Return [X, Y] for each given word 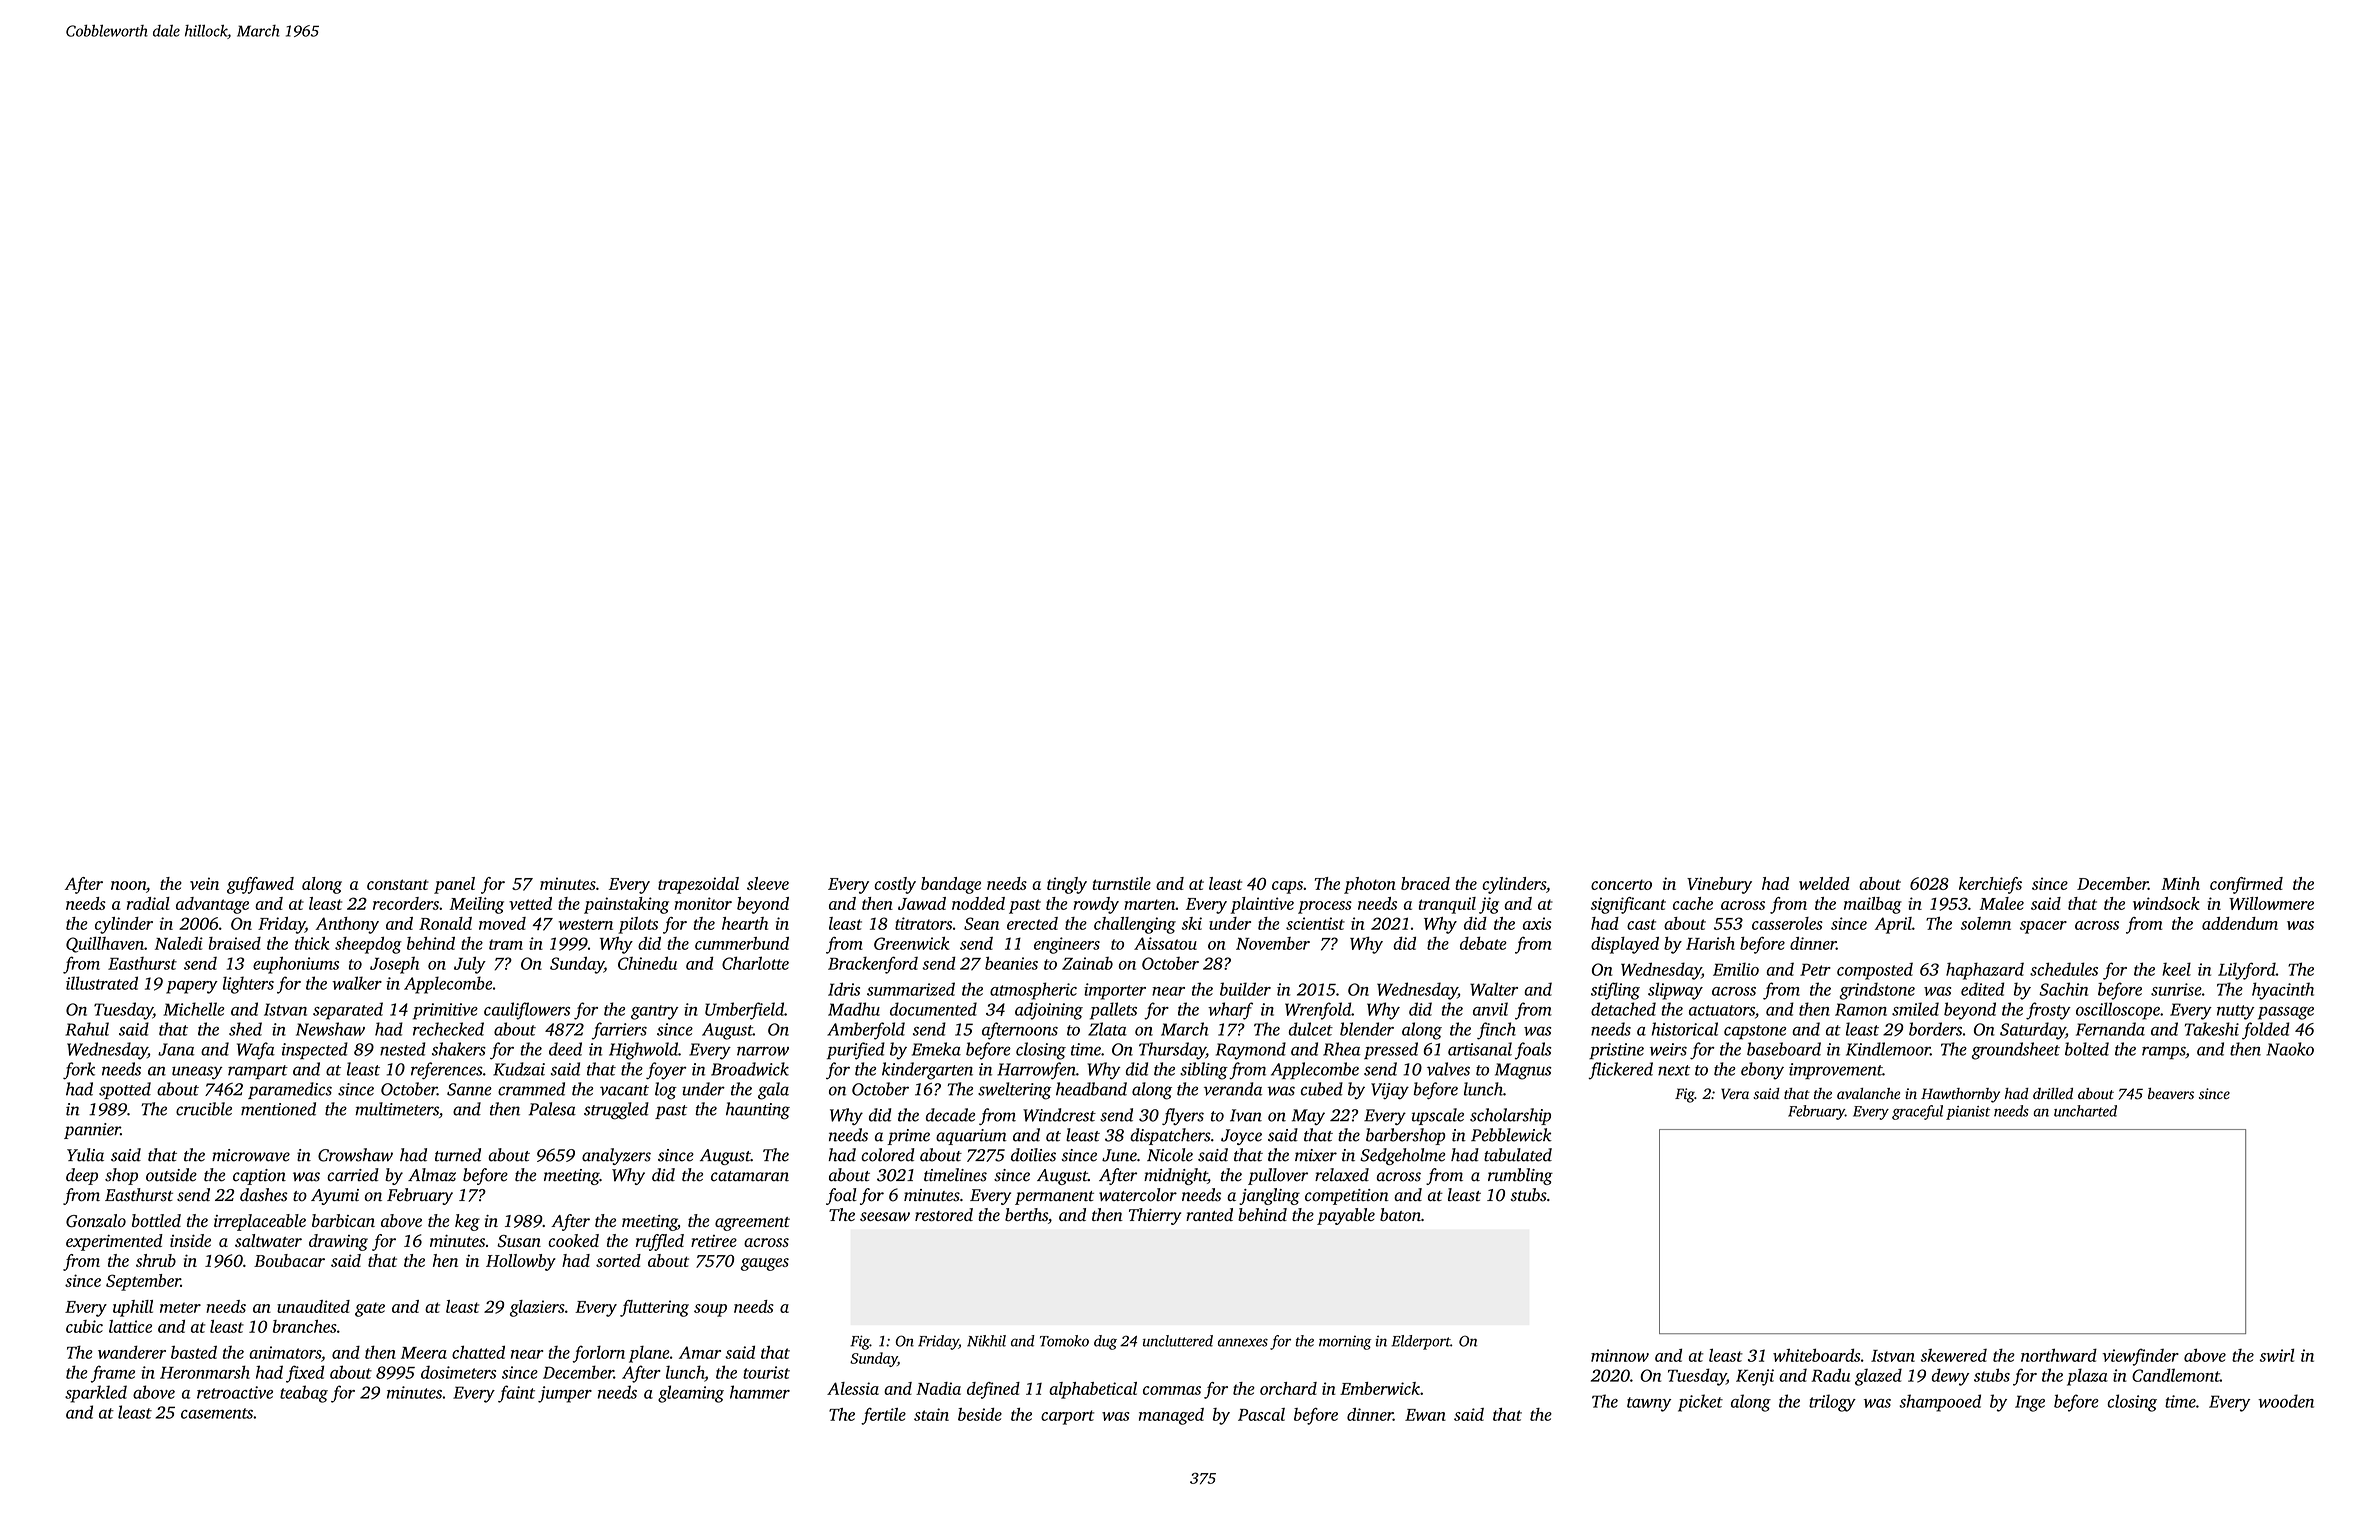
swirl [2277, 1355]
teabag [304, 1394]
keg [467, 1222]
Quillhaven [105, 944]
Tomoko [1064, 1341]
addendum [2240, 923]
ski [1192, 923]
